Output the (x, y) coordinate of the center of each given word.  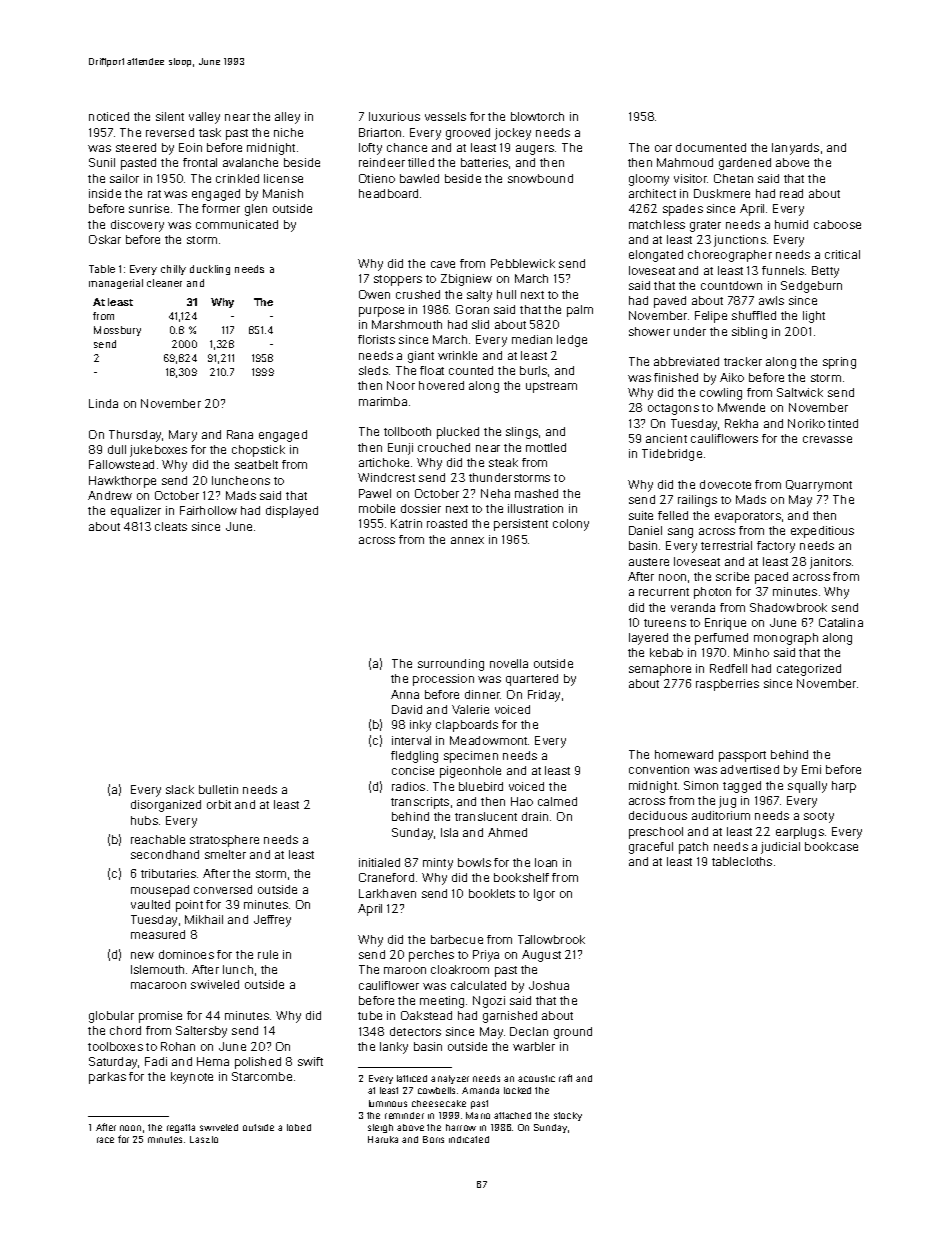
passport (742, 756)
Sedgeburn (811, 287)
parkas (107, 1078)
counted (471, 370)
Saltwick (800, 392)
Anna (405, 694)
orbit (219, 804)
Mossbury (117, 331)
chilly (173, 270)
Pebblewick (523, 263)
